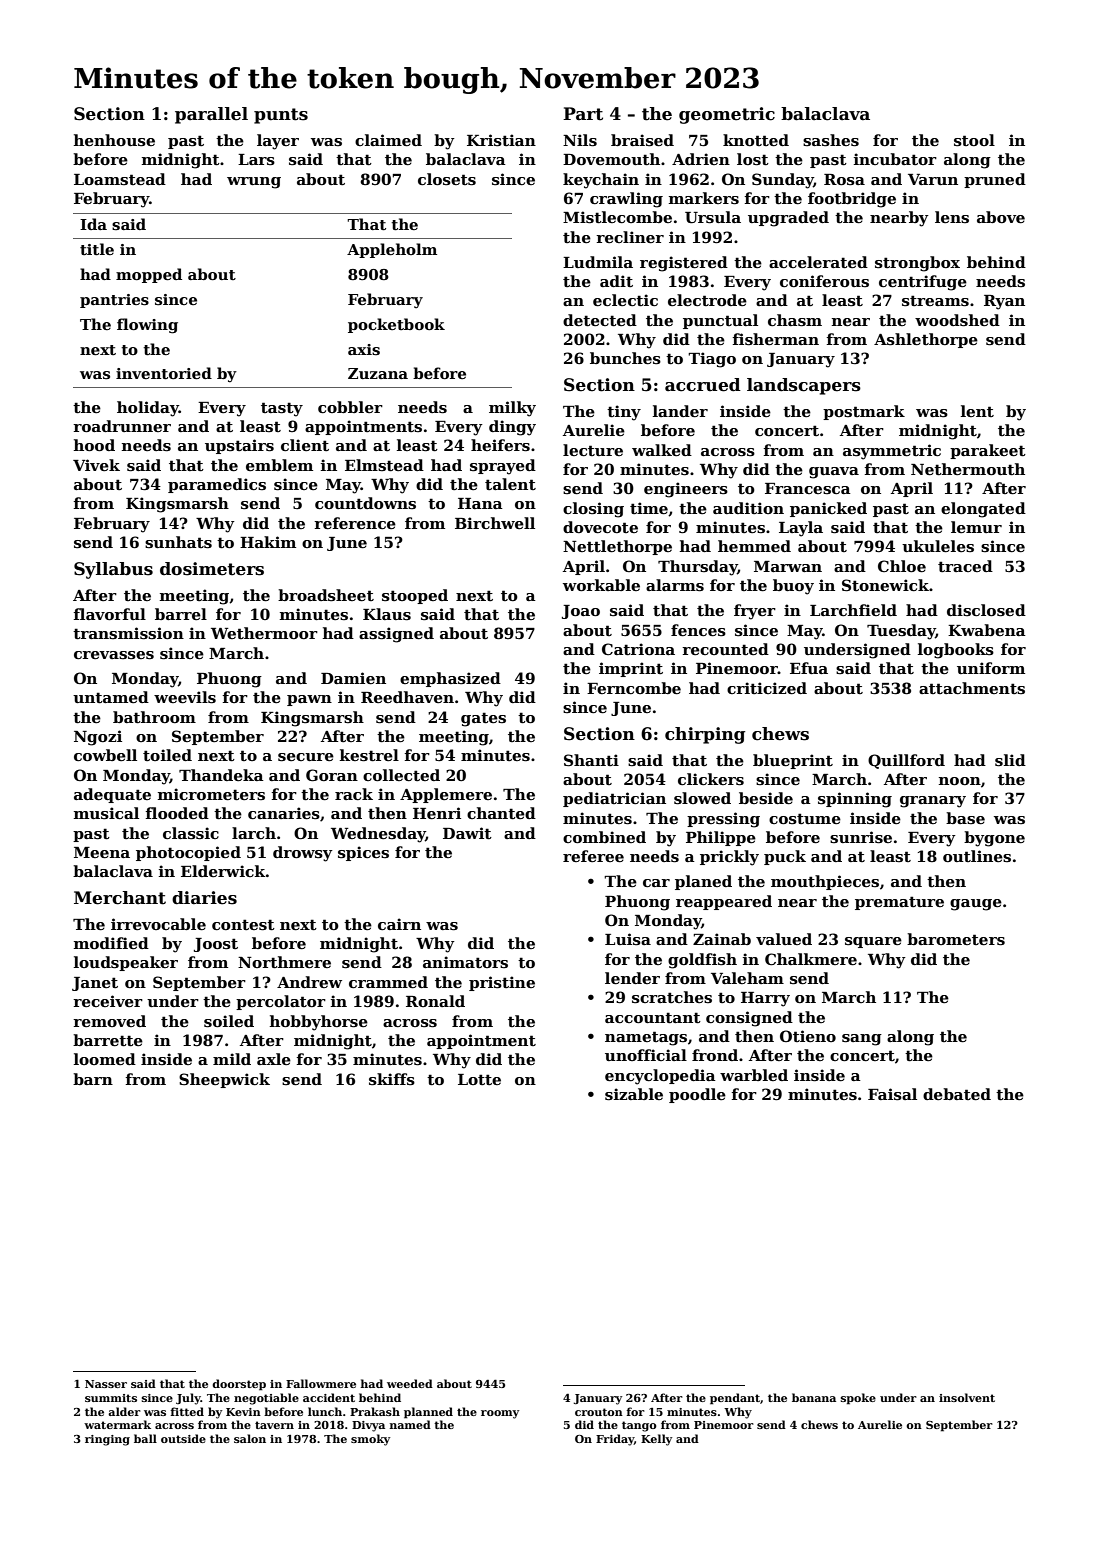 Image resolution: width=1099 pixels, height=1554 pixels. I want to click on detected, so click(600, 320).
